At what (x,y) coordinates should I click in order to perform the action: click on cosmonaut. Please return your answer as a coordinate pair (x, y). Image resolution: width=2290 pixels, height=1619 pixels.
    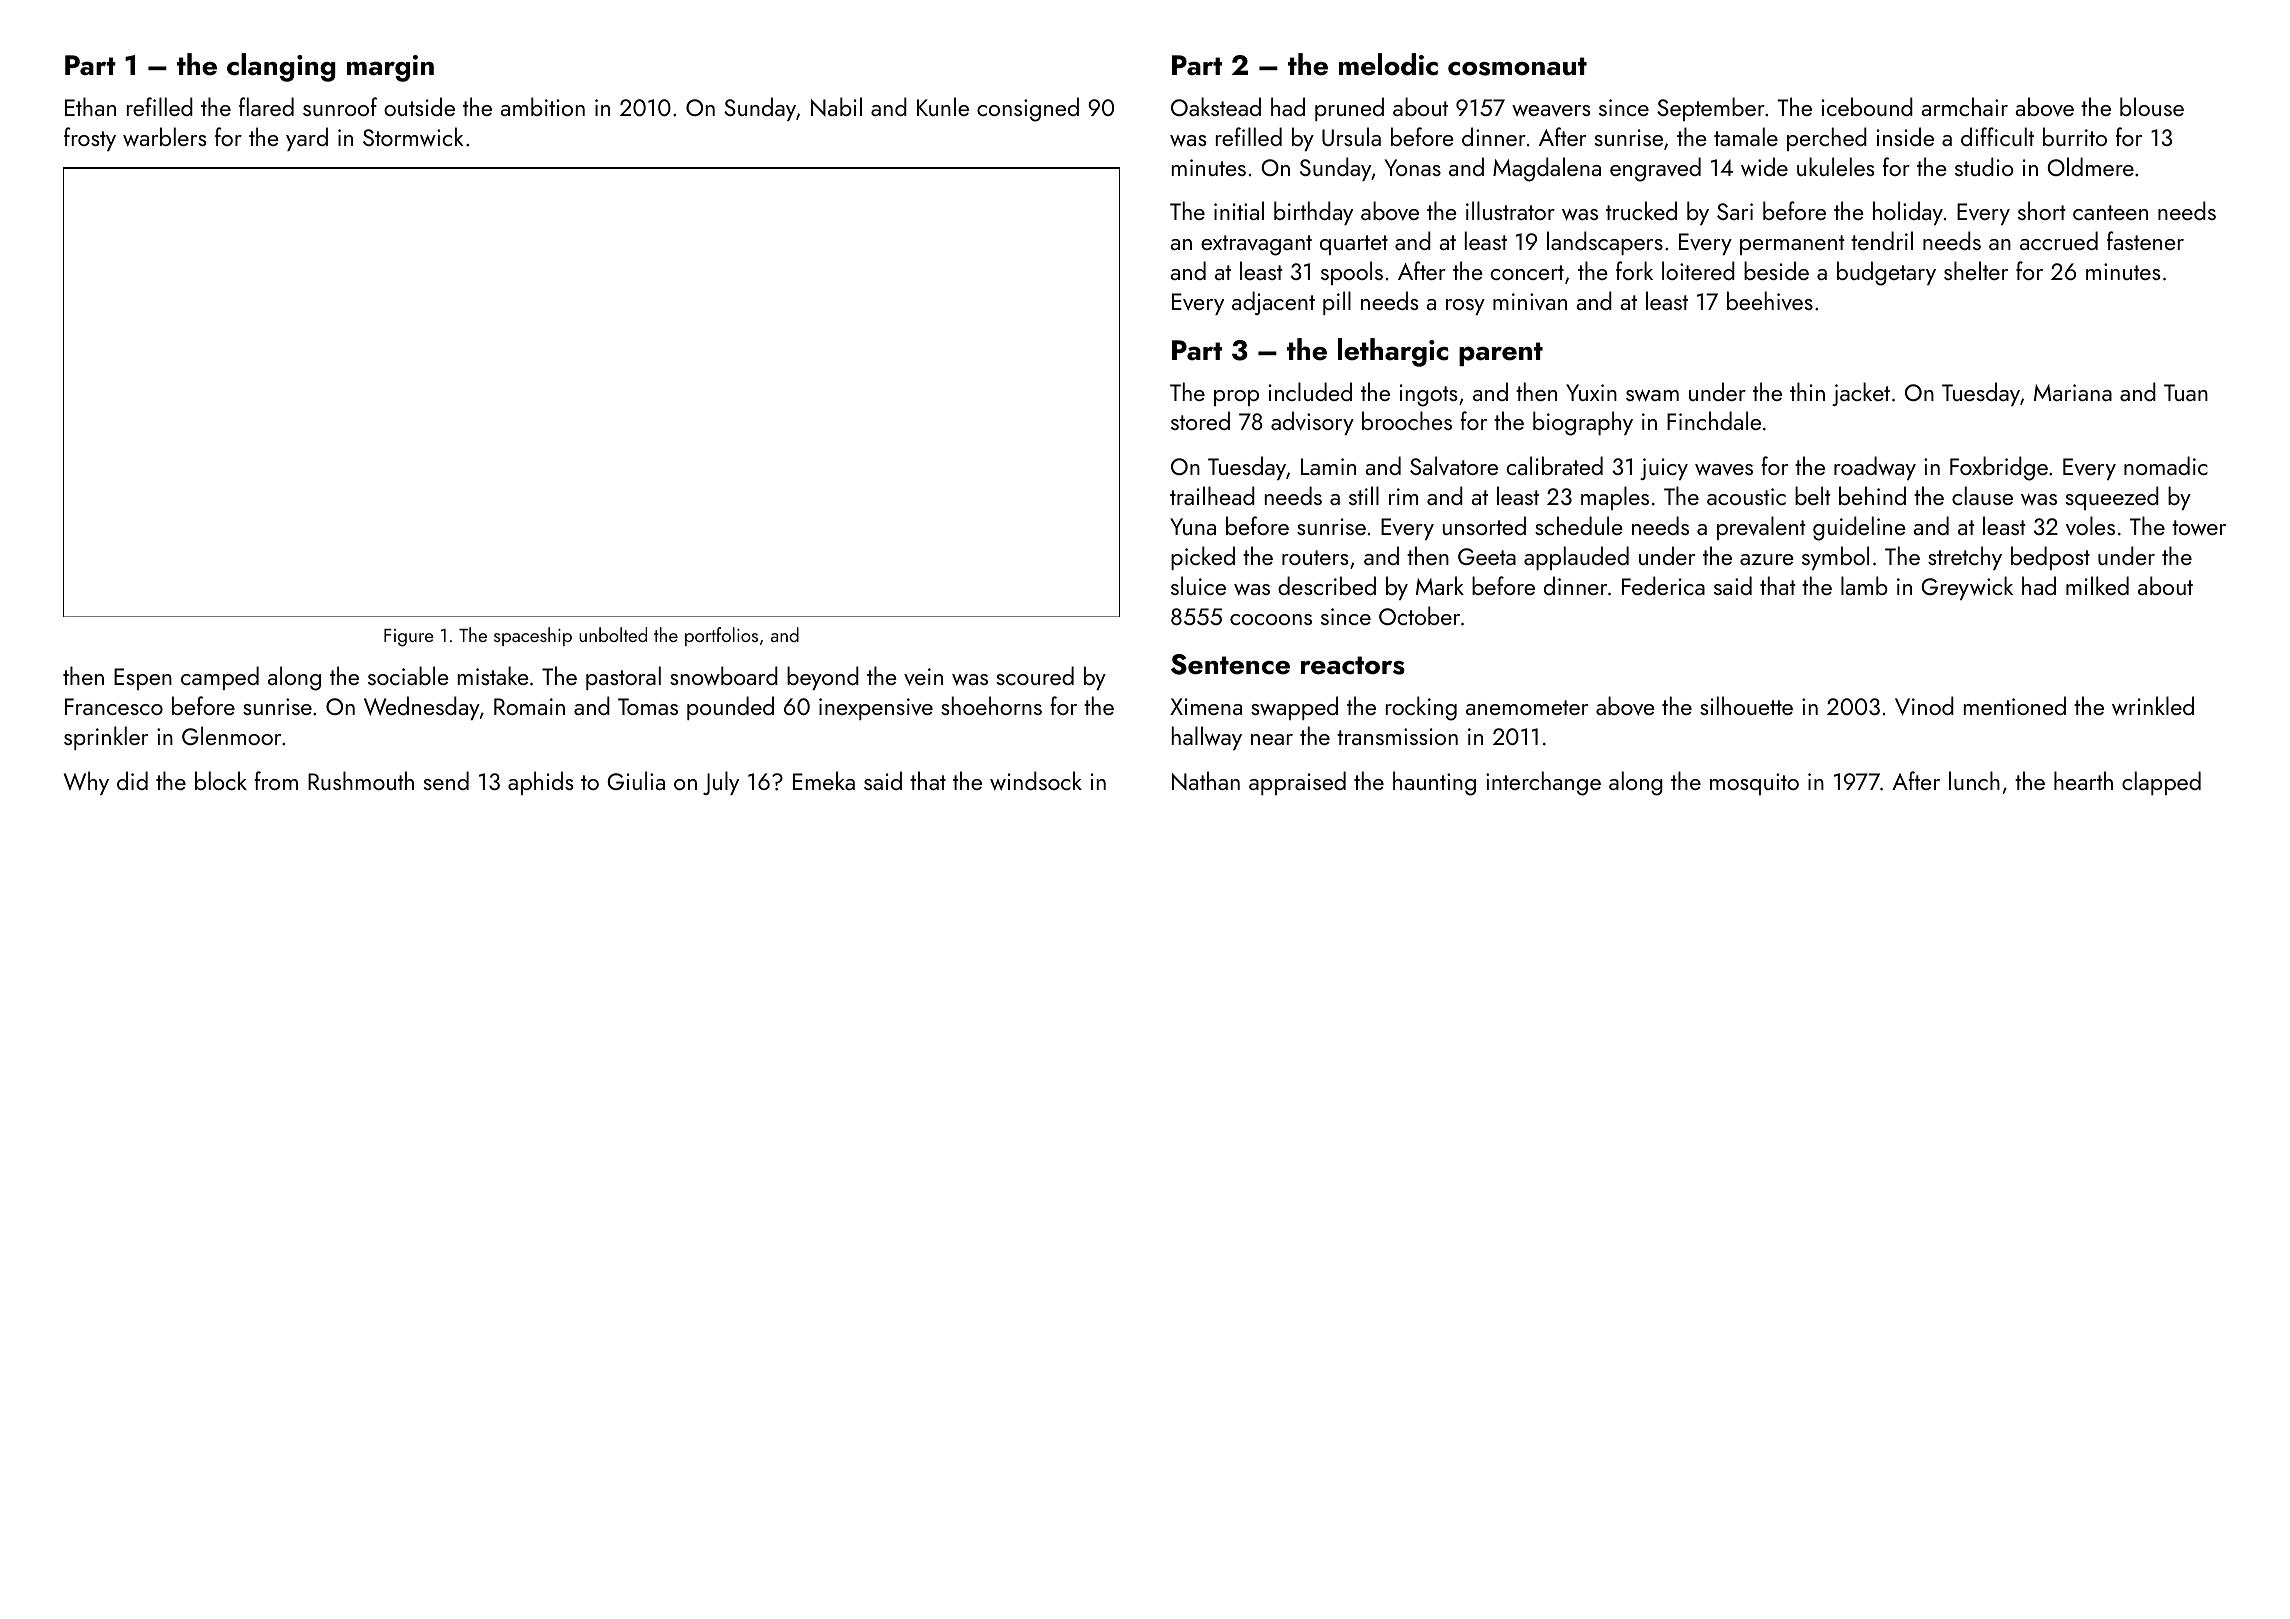
    Looking at the image, I should click on (1517, 66).
